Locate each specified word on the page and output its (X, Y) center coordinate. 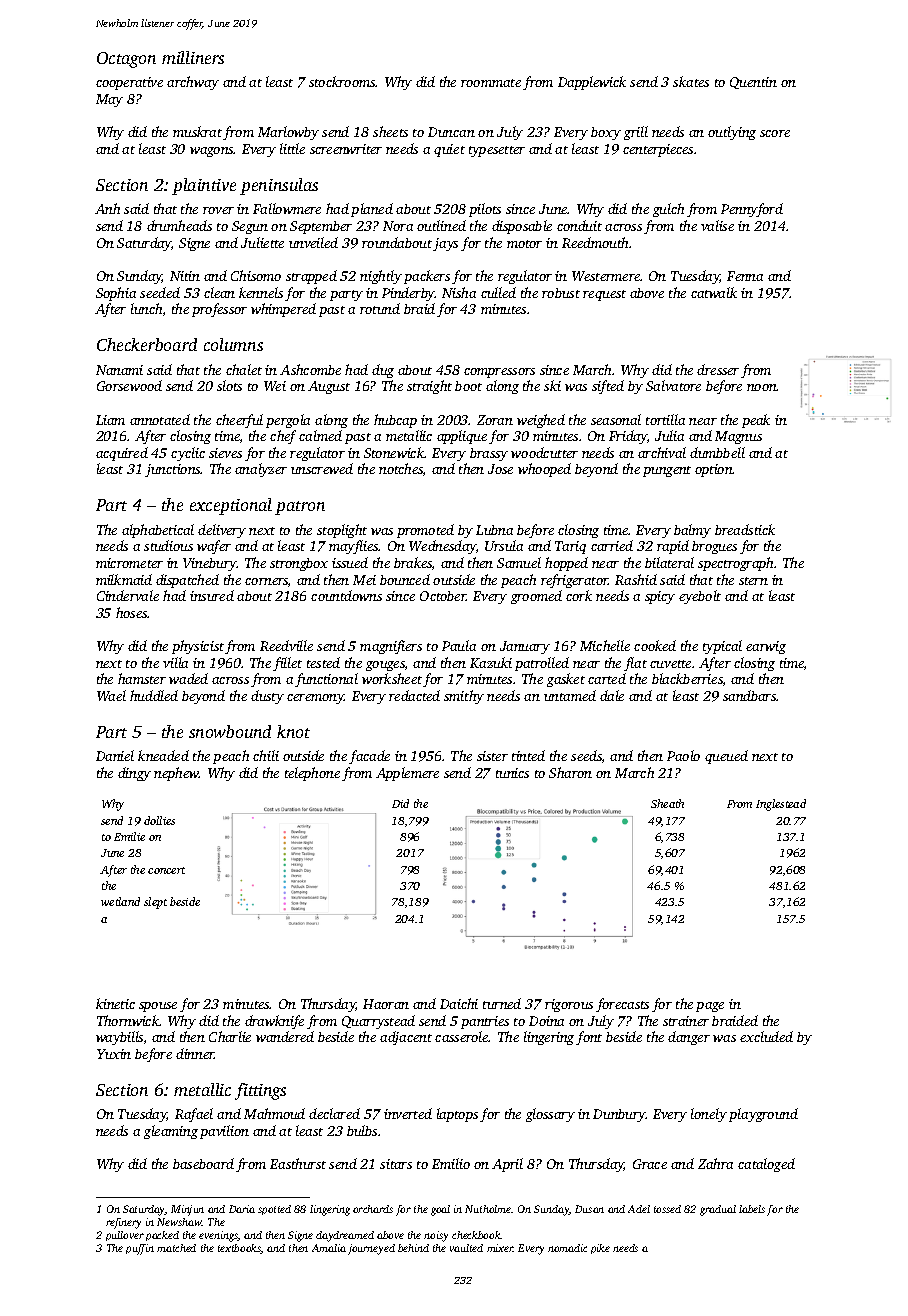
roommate (491, 83)
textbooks (239, 1249)
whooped (544, 470)
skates (691, 81)
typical (722, 647)
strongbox (299, 564)
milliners (193, 57)
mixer (500, 1248)
